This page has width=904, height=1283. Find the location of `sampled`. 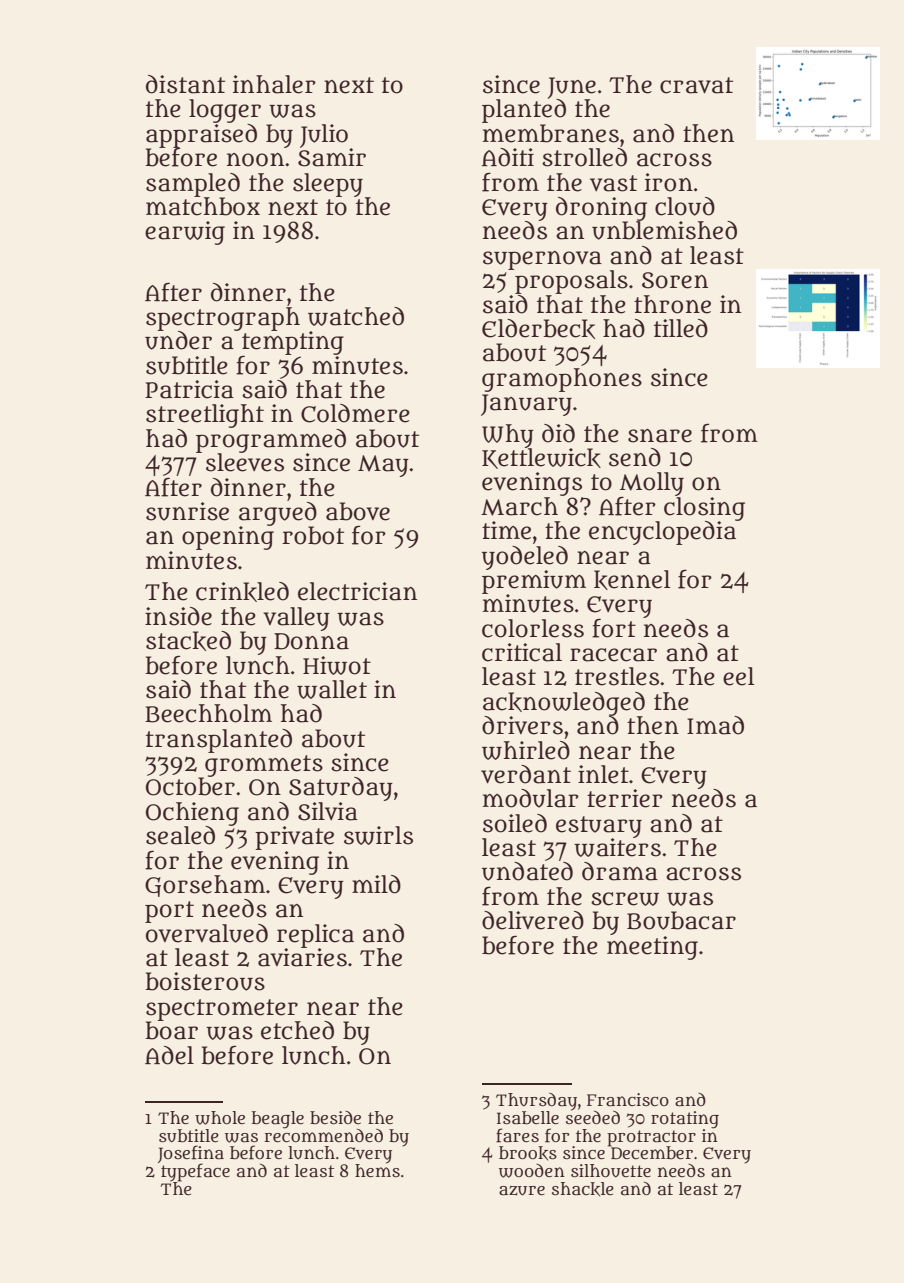

sampled is located at coordinates (193, 185).
